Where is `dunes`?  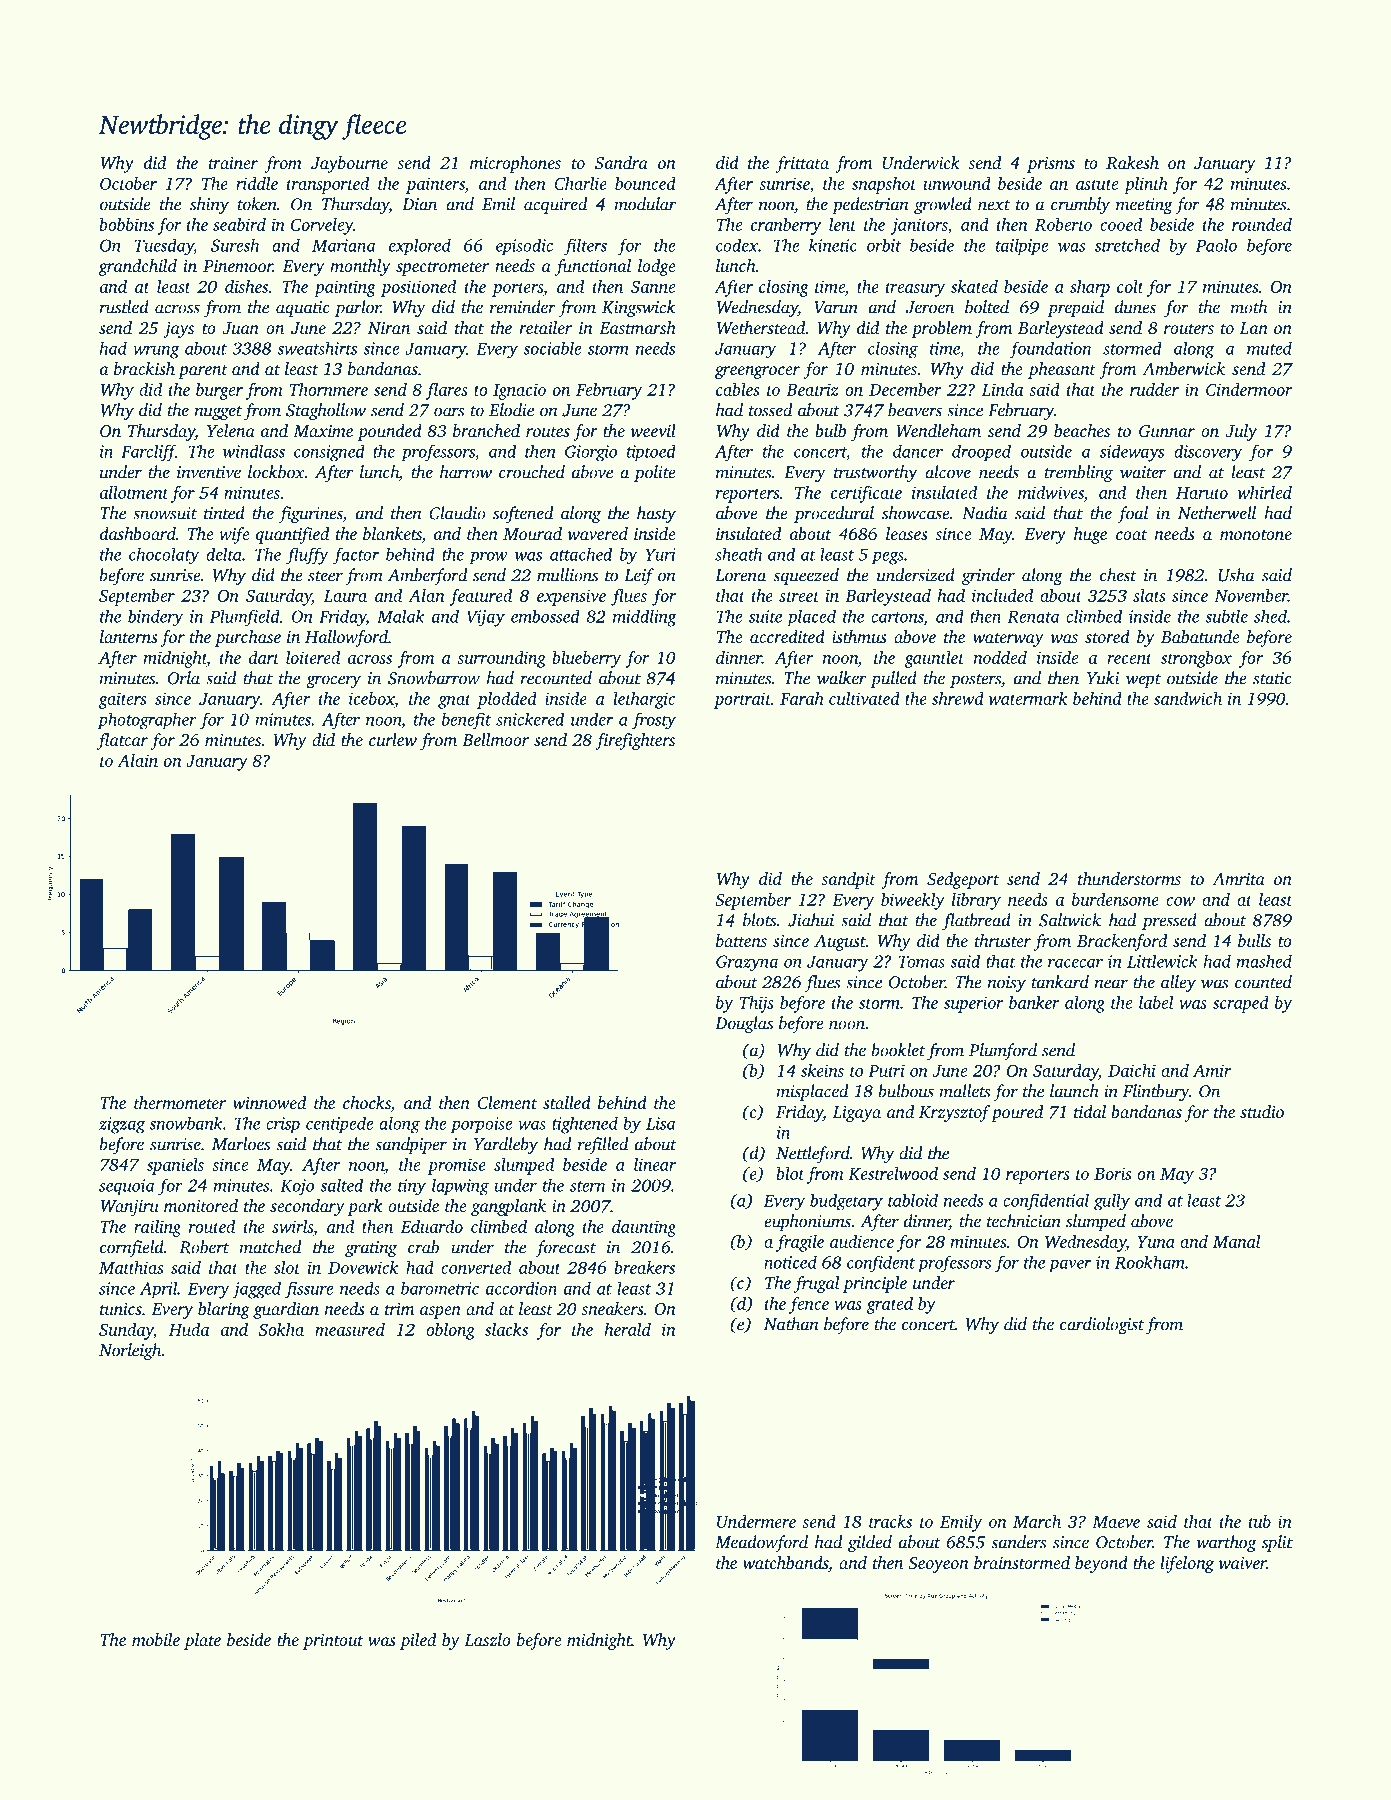 dunes is located at coordinates (1135, 307).
